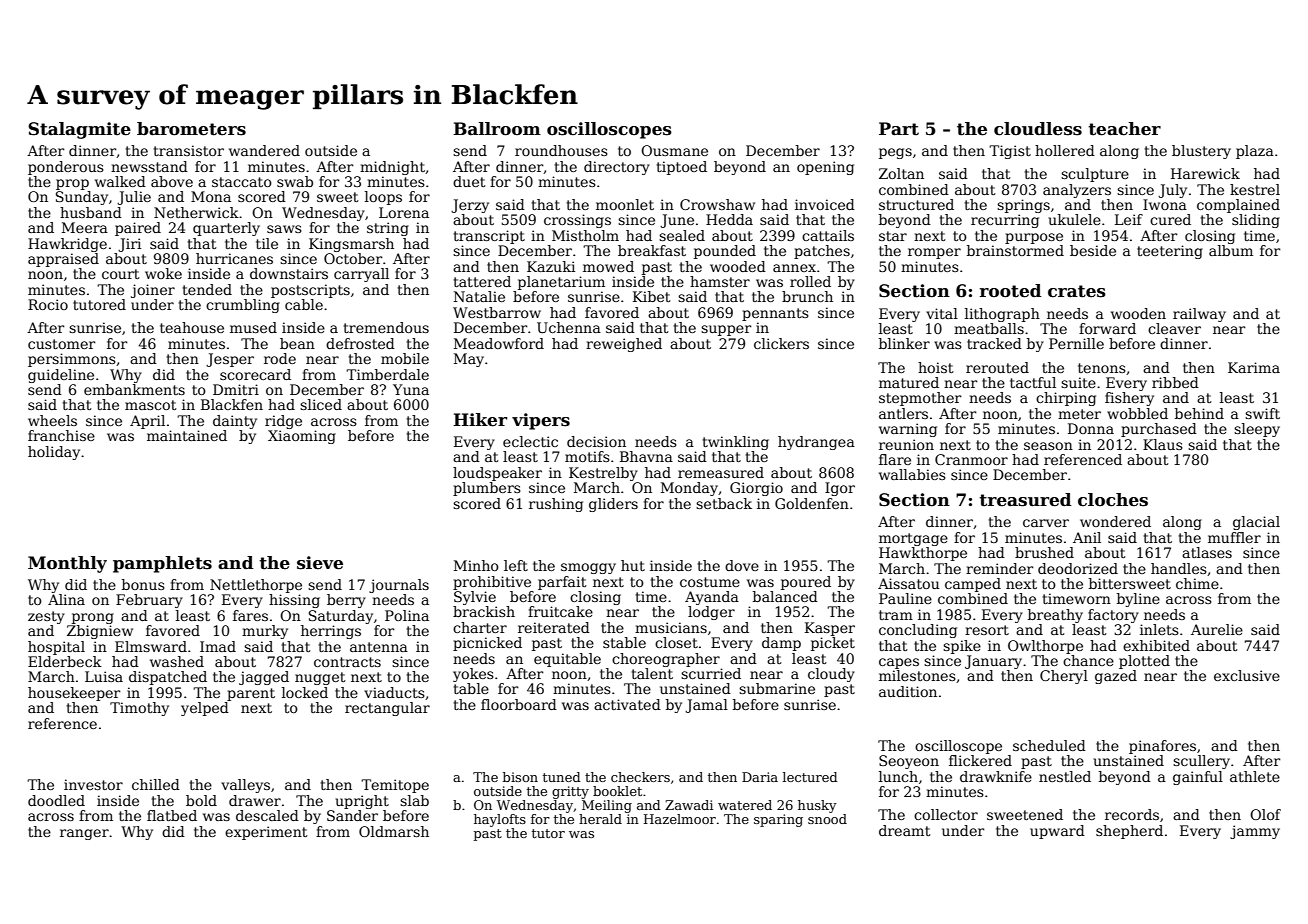 The width and height of the screenshot is (1308, 924). I want to click on Ballroom, so click(497, 129).
